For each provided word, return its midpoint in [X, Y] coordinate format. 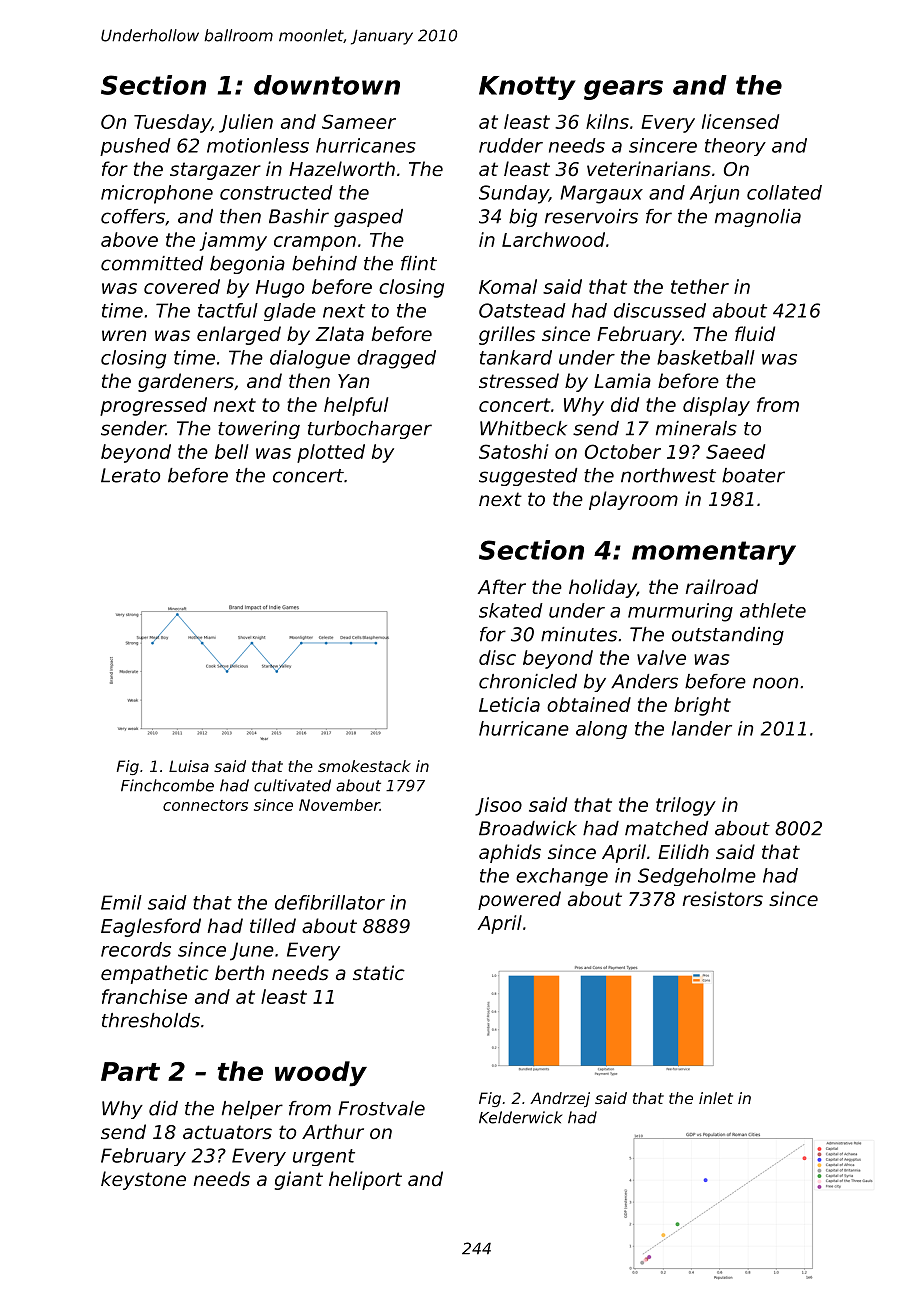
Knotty [527, 88]
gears [623, 90]
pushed [135, 147]
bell [232, 451]
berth [239, 972]
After [502, 586]
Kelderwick [520, 1117]
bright [702, 706]
